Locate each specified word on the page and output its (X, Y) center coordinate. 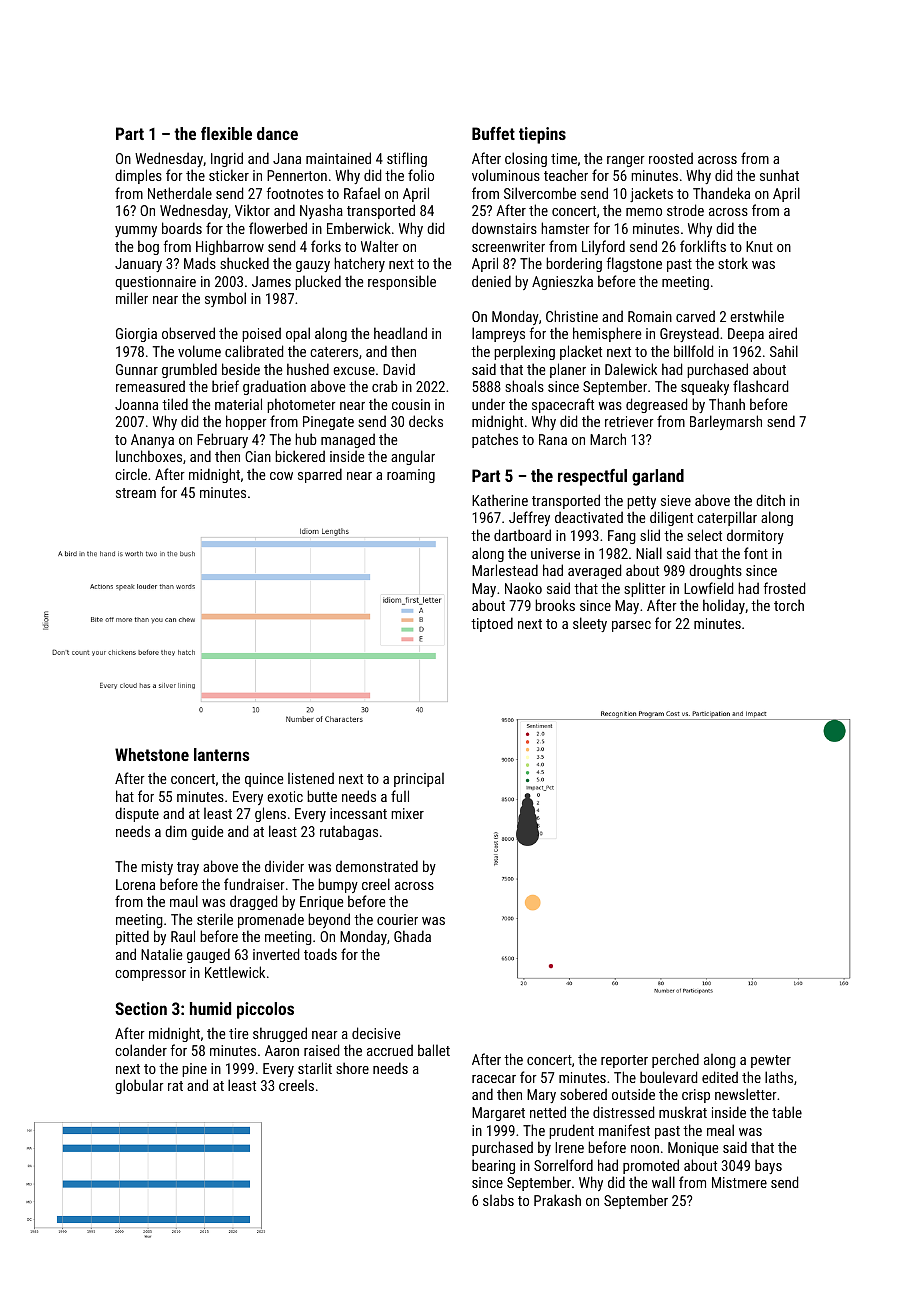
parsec (631, 626)
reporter (624, 1061)
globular (139, 1086)
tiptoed (492, 624)
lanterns (222, 754)
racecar (494, 1079)
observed (188, 333)
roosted (671, 158)
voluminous (506, 175)
